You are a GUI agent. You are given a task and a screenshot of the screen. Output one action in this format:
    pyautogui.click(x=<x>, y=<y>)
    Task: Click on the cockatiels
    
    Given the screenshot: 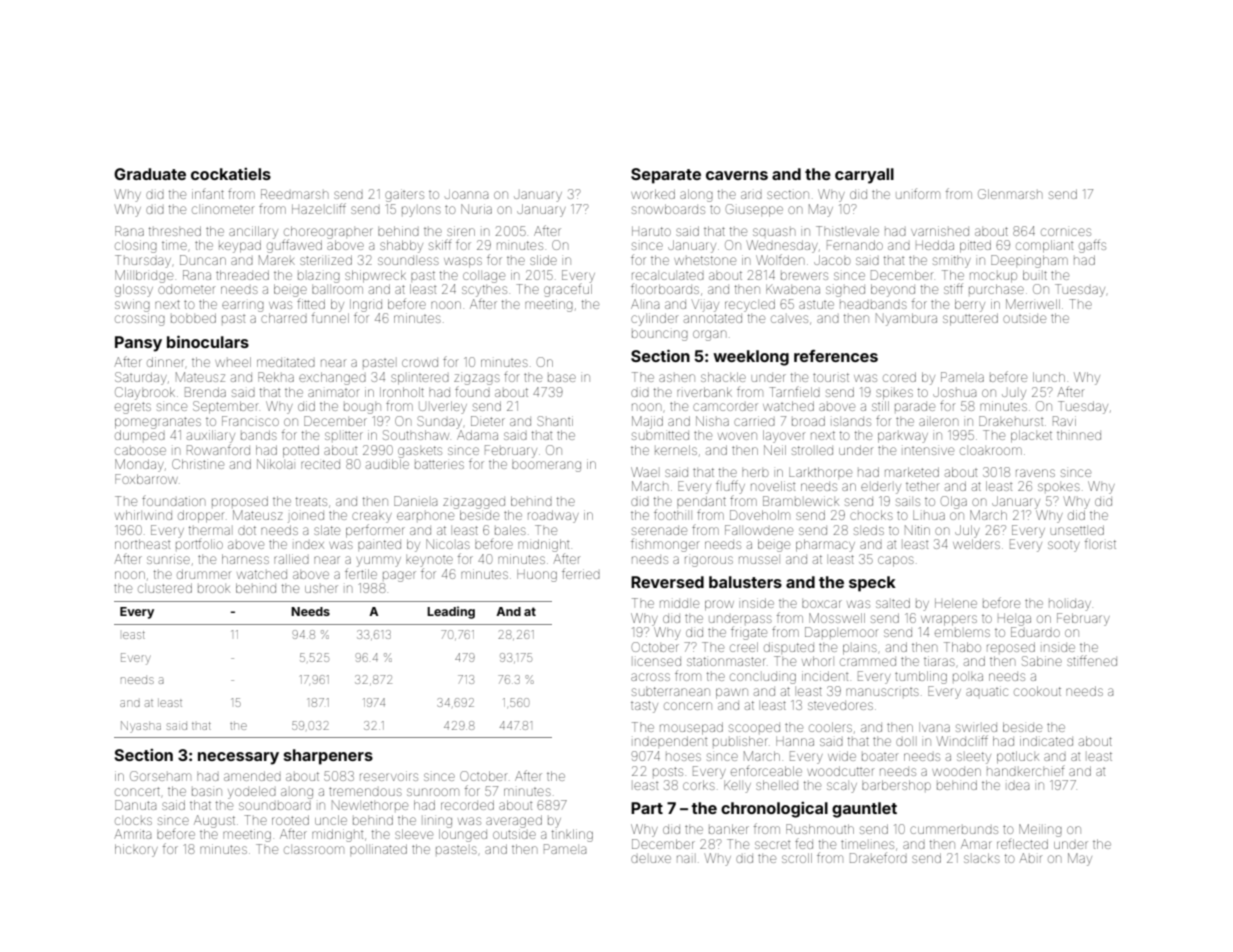 What is the action you would take?
    pyautogui.click(x=231, y=174)
